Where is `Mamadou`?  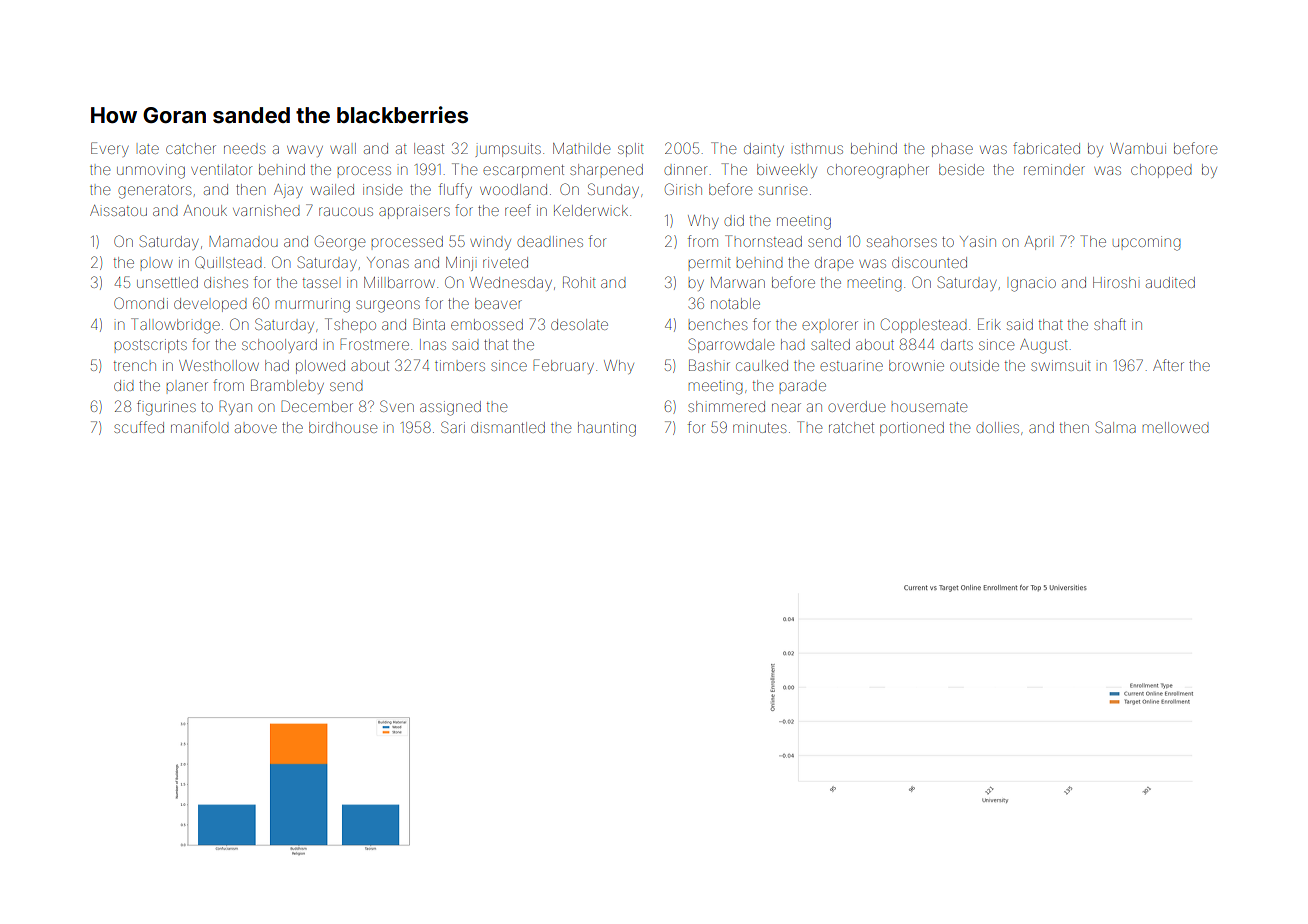
Mamadou is located at coordinates (243, 241).
